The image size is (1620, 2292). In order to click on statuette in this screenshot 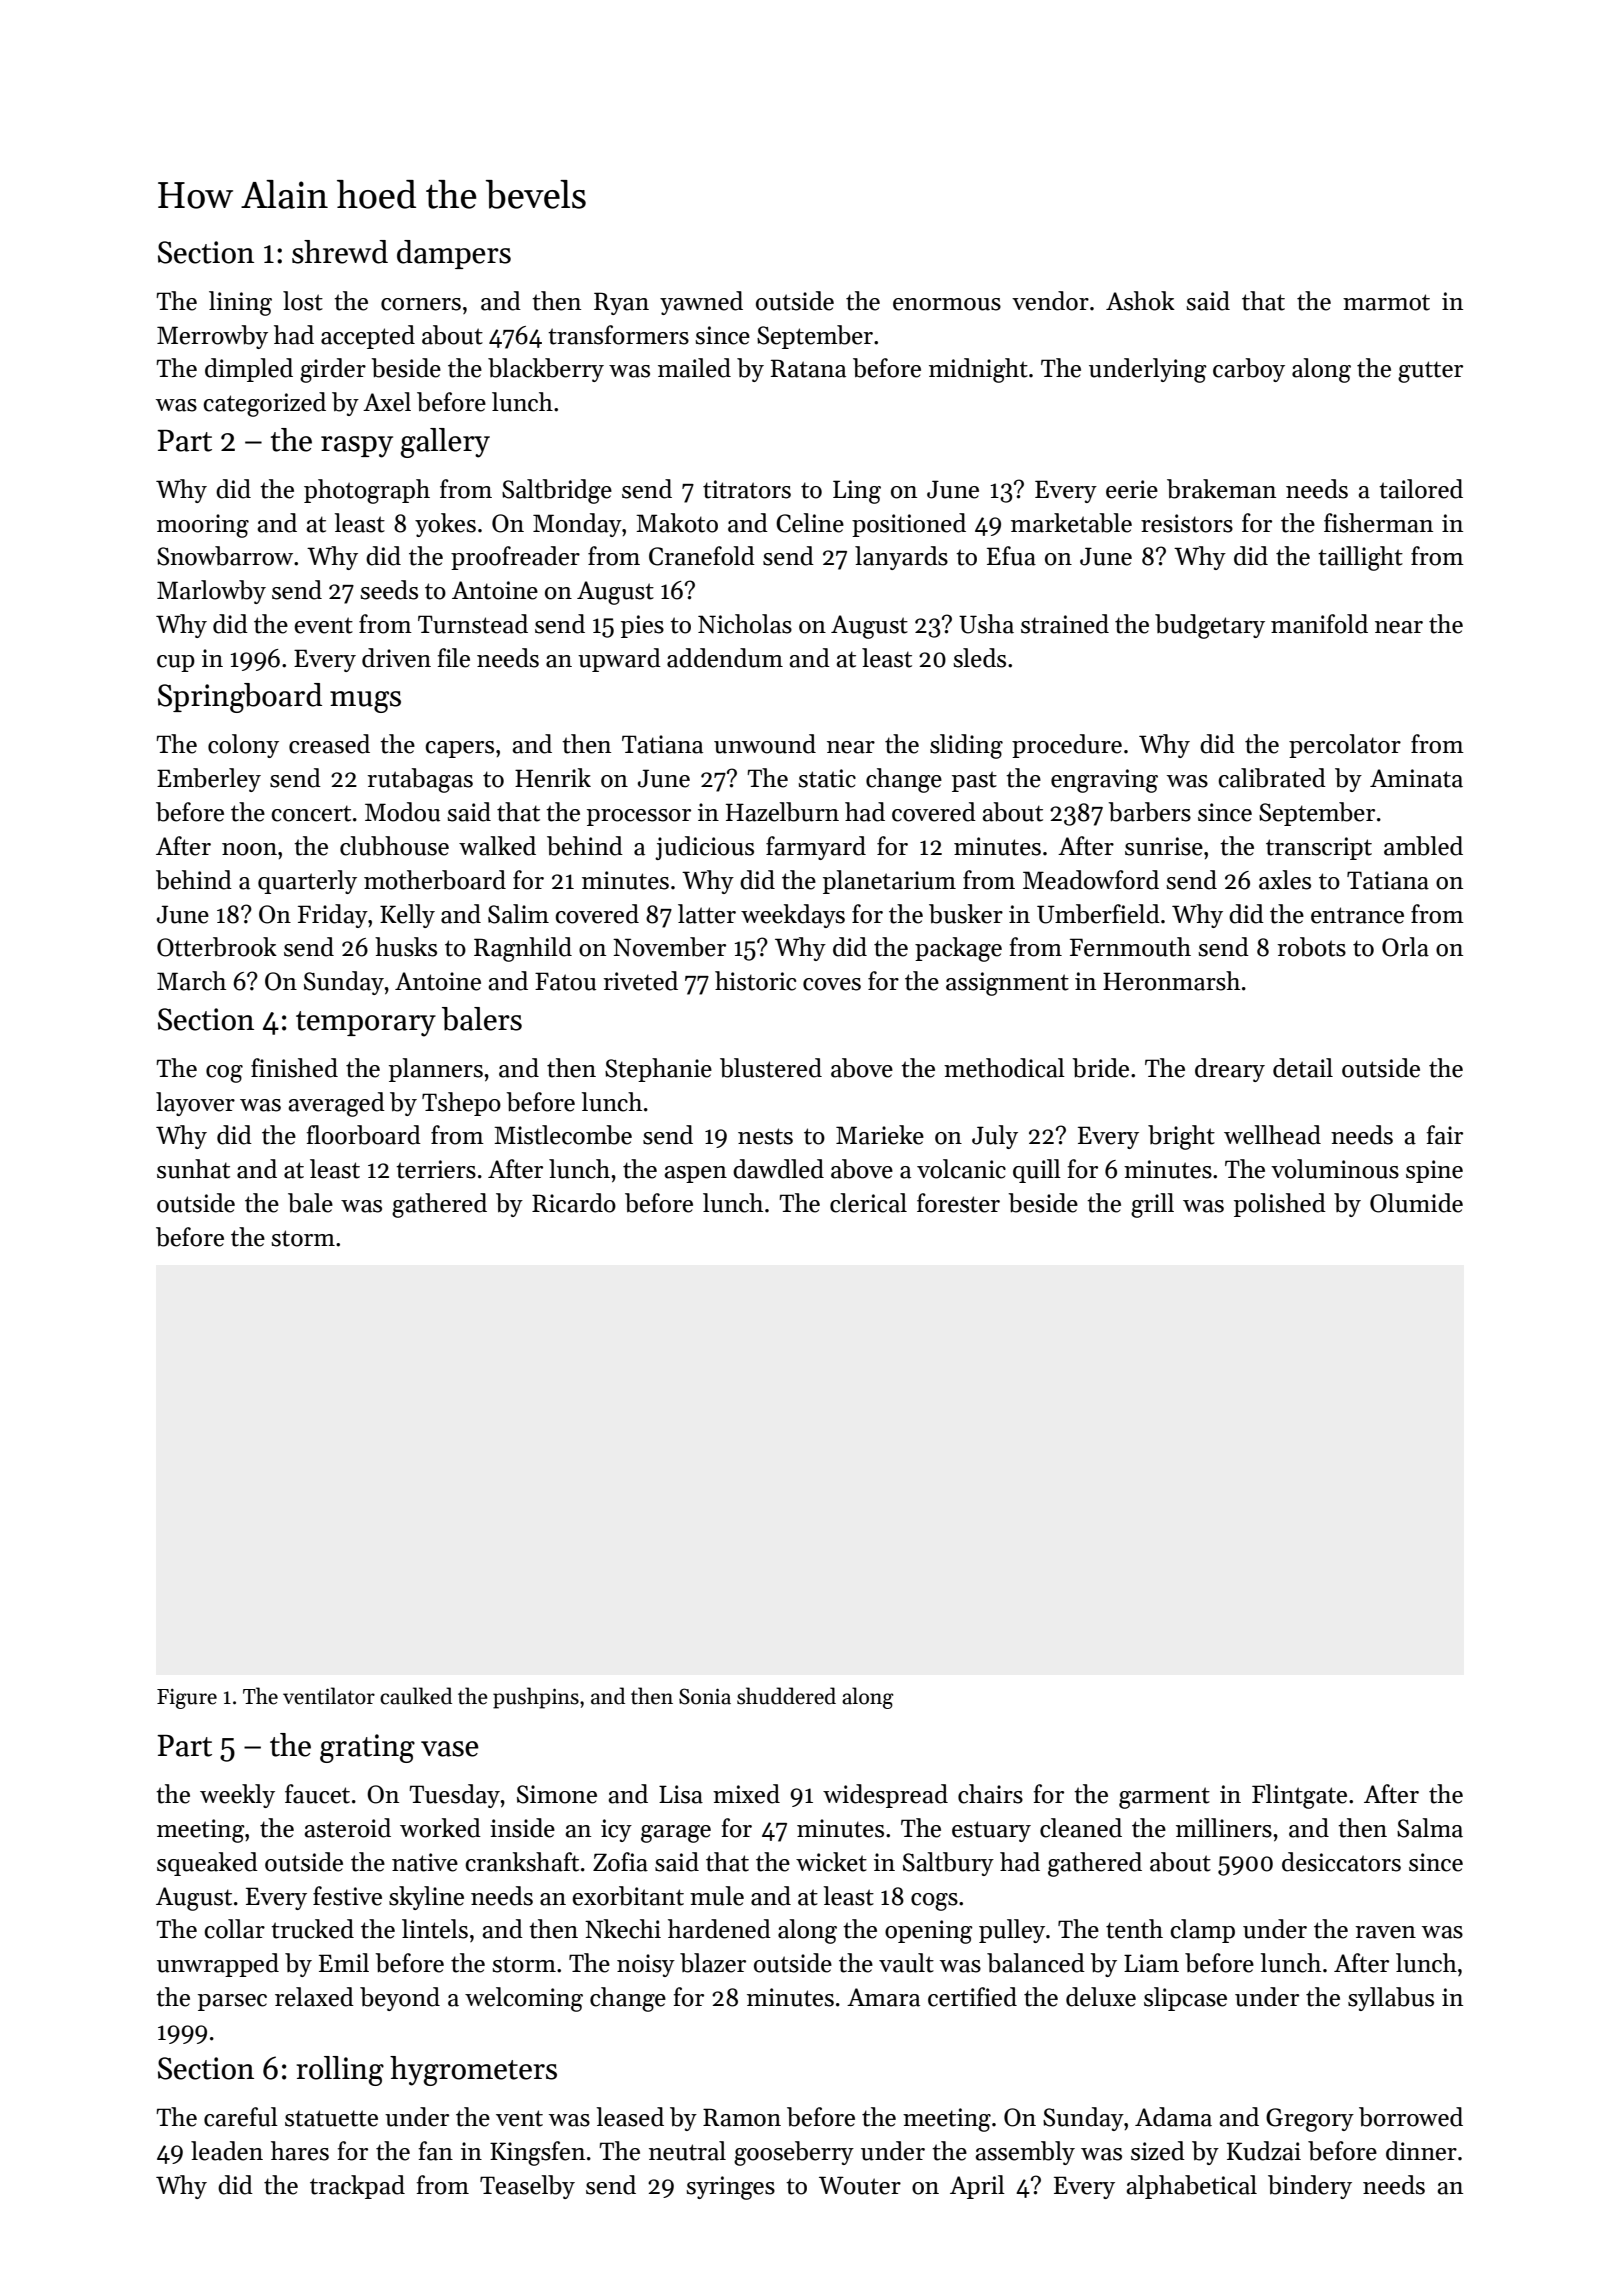, I will do `click(331, 2118)`.
